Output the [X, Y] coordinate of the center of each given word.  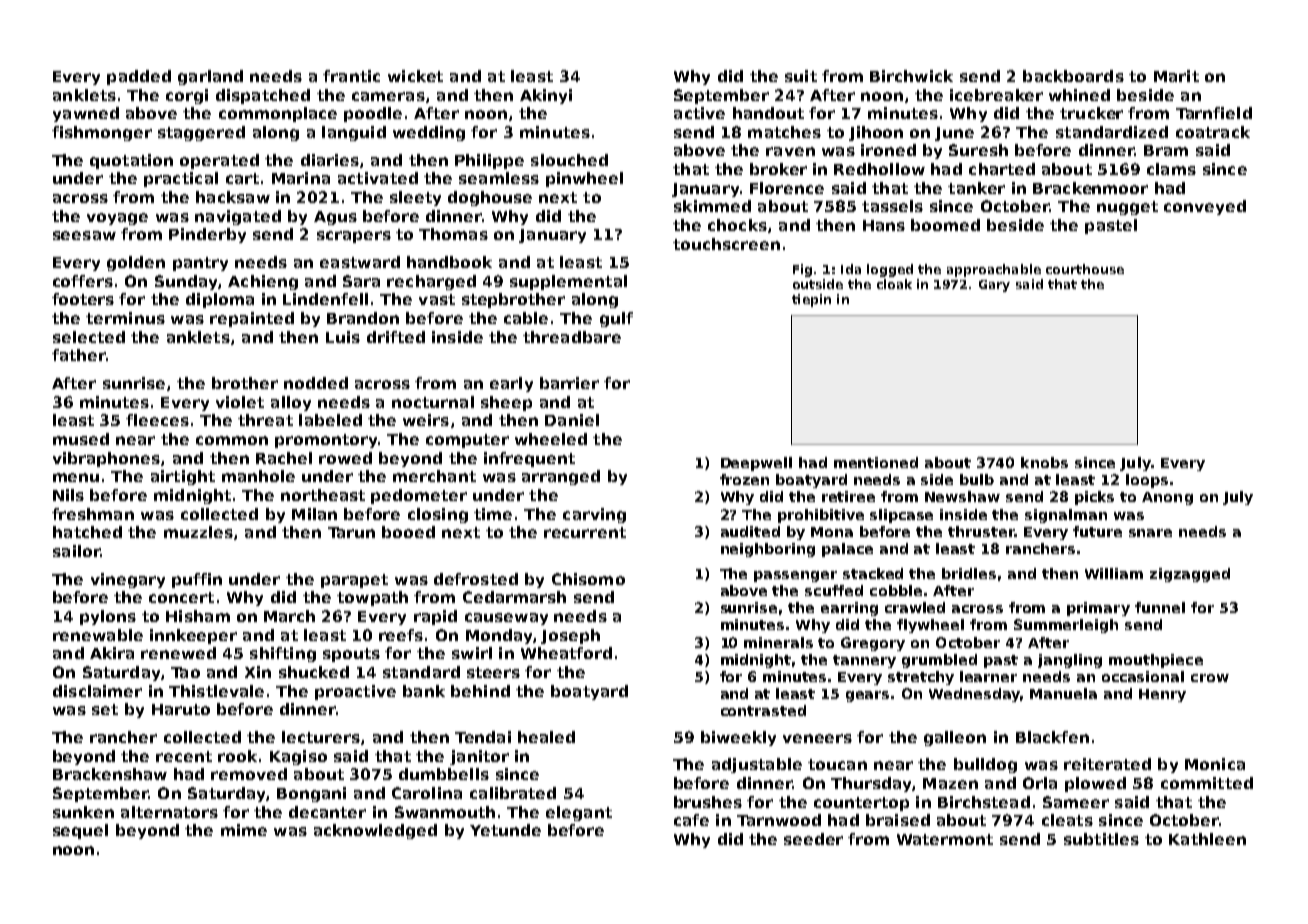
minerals [778, 642]
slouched [569, 160]
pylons [108, 617]
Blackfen [1052, 737]
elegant [579, 813]
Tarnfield [1214, 113]
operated [219, 161]
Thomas [453, 234]
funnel [1160, 607]
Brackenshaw [110, 774]
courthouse [1085, 269]
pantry [200, 264]
